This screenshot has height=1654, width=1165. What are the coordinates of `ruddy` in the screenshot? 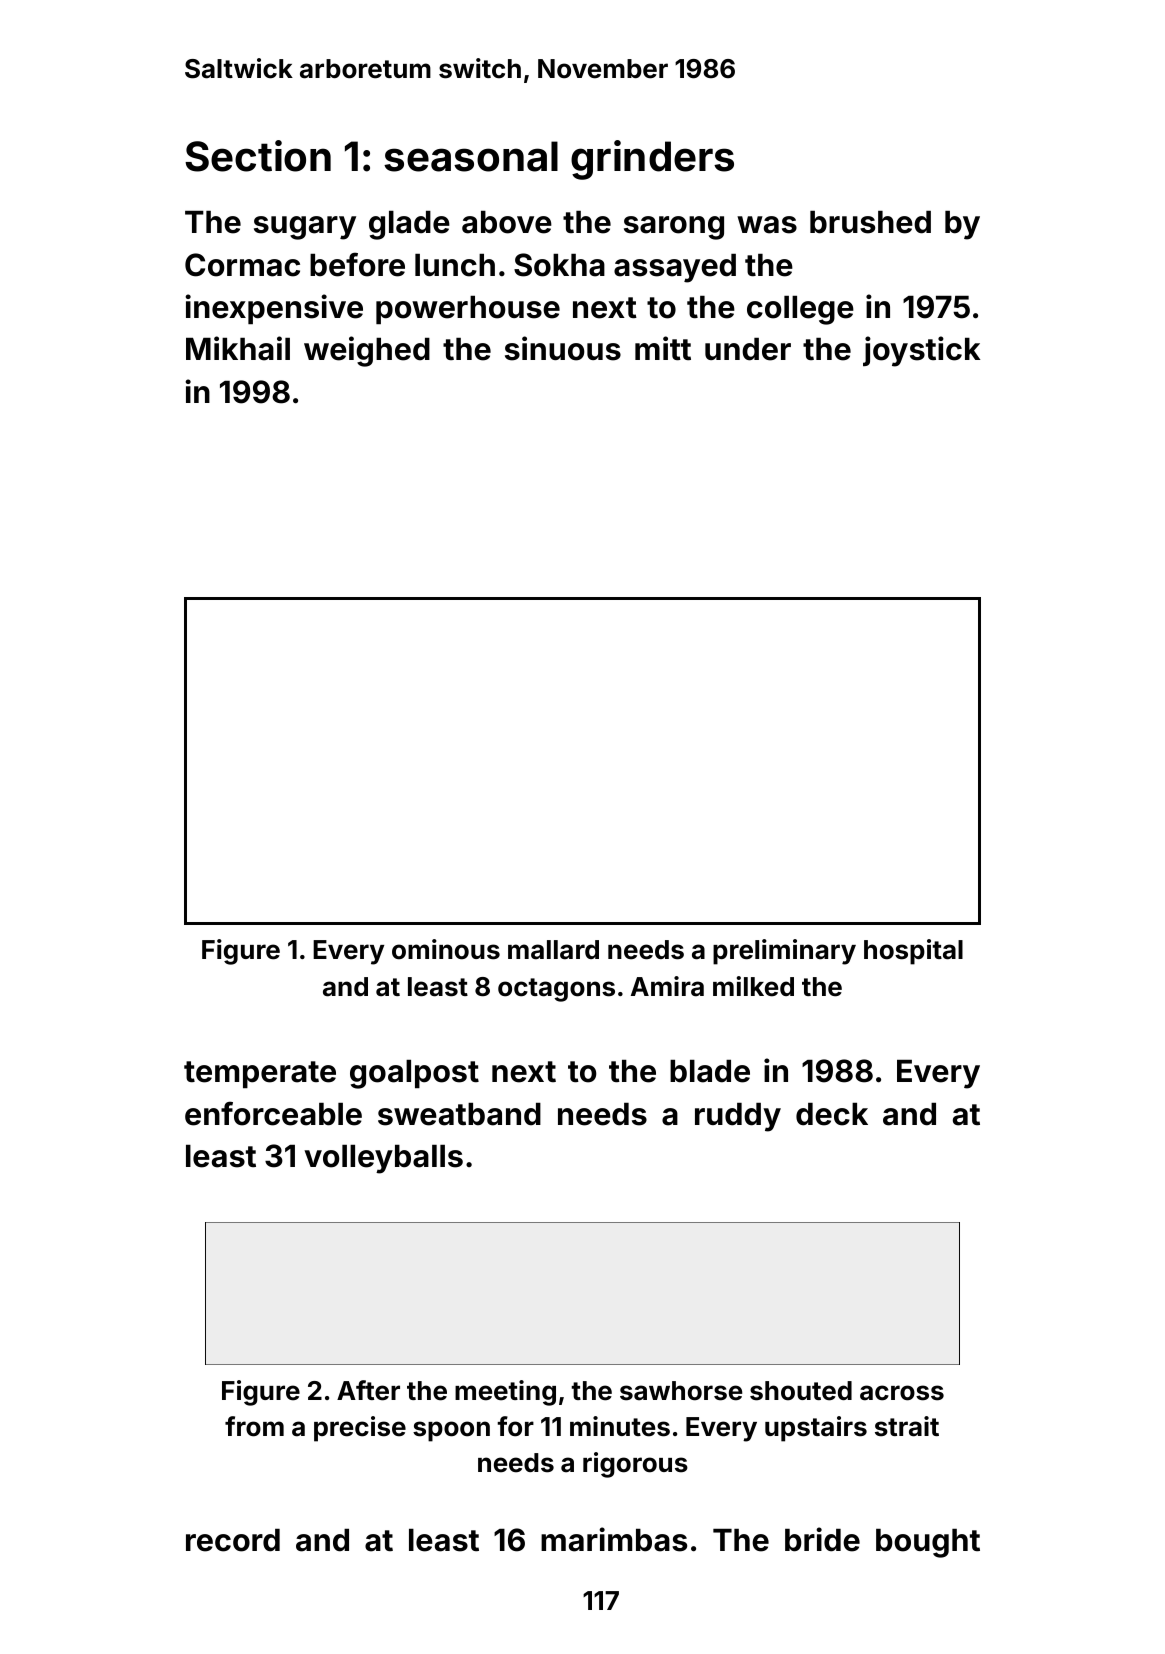 It's located at (738, 1117).
